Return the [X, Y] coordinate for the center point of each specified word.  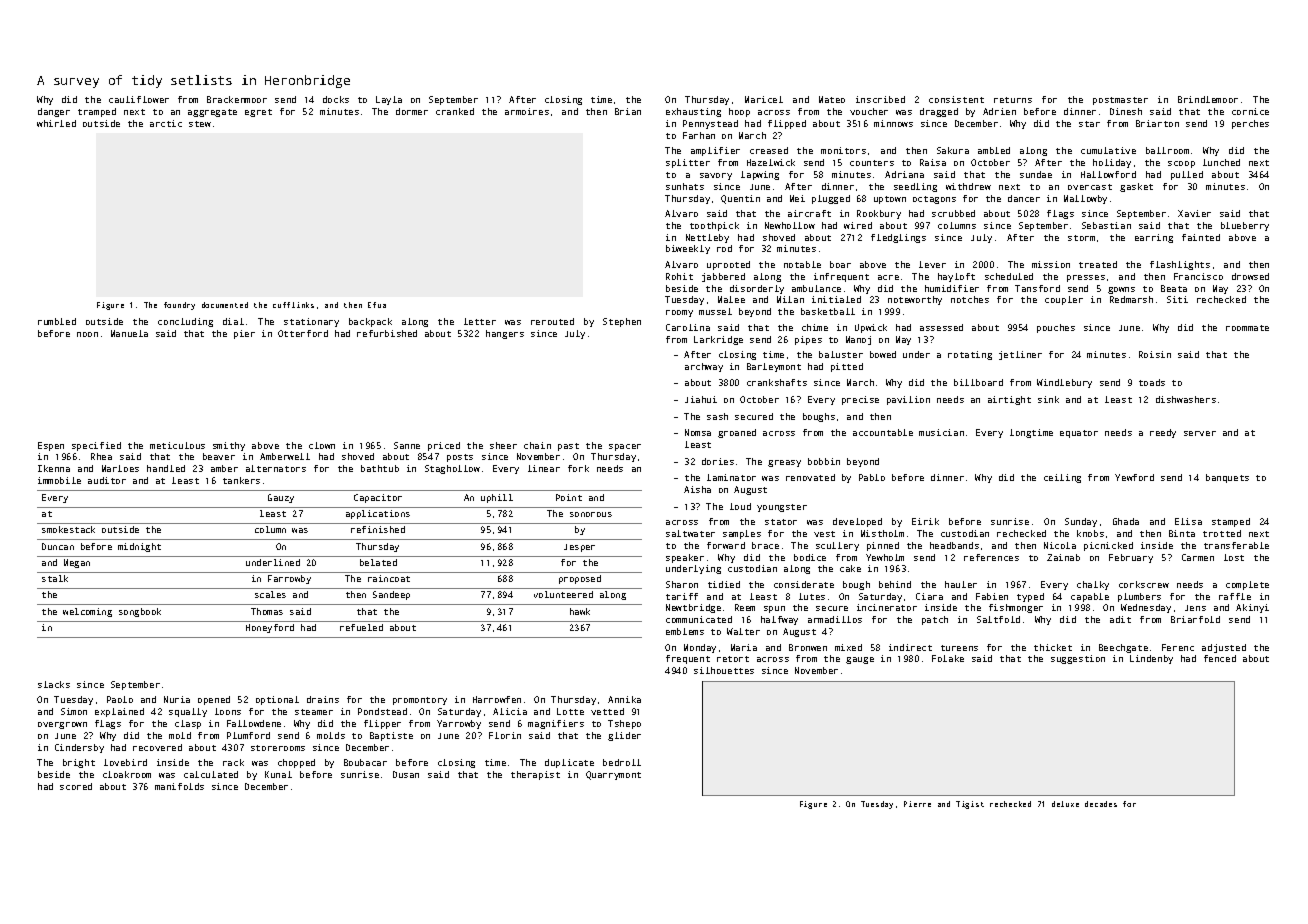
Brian [628, 111]
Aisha [697, 489]
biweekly [688, 249]
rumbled [57, 321]
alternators [276, 468]
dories [718, 461]
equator [1079, 434]
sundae [1036, 174]
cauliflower [139, 99]
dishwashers [1186, 399]
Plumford [248, 735]
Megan [77, 563]
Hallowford [1108, 174]
